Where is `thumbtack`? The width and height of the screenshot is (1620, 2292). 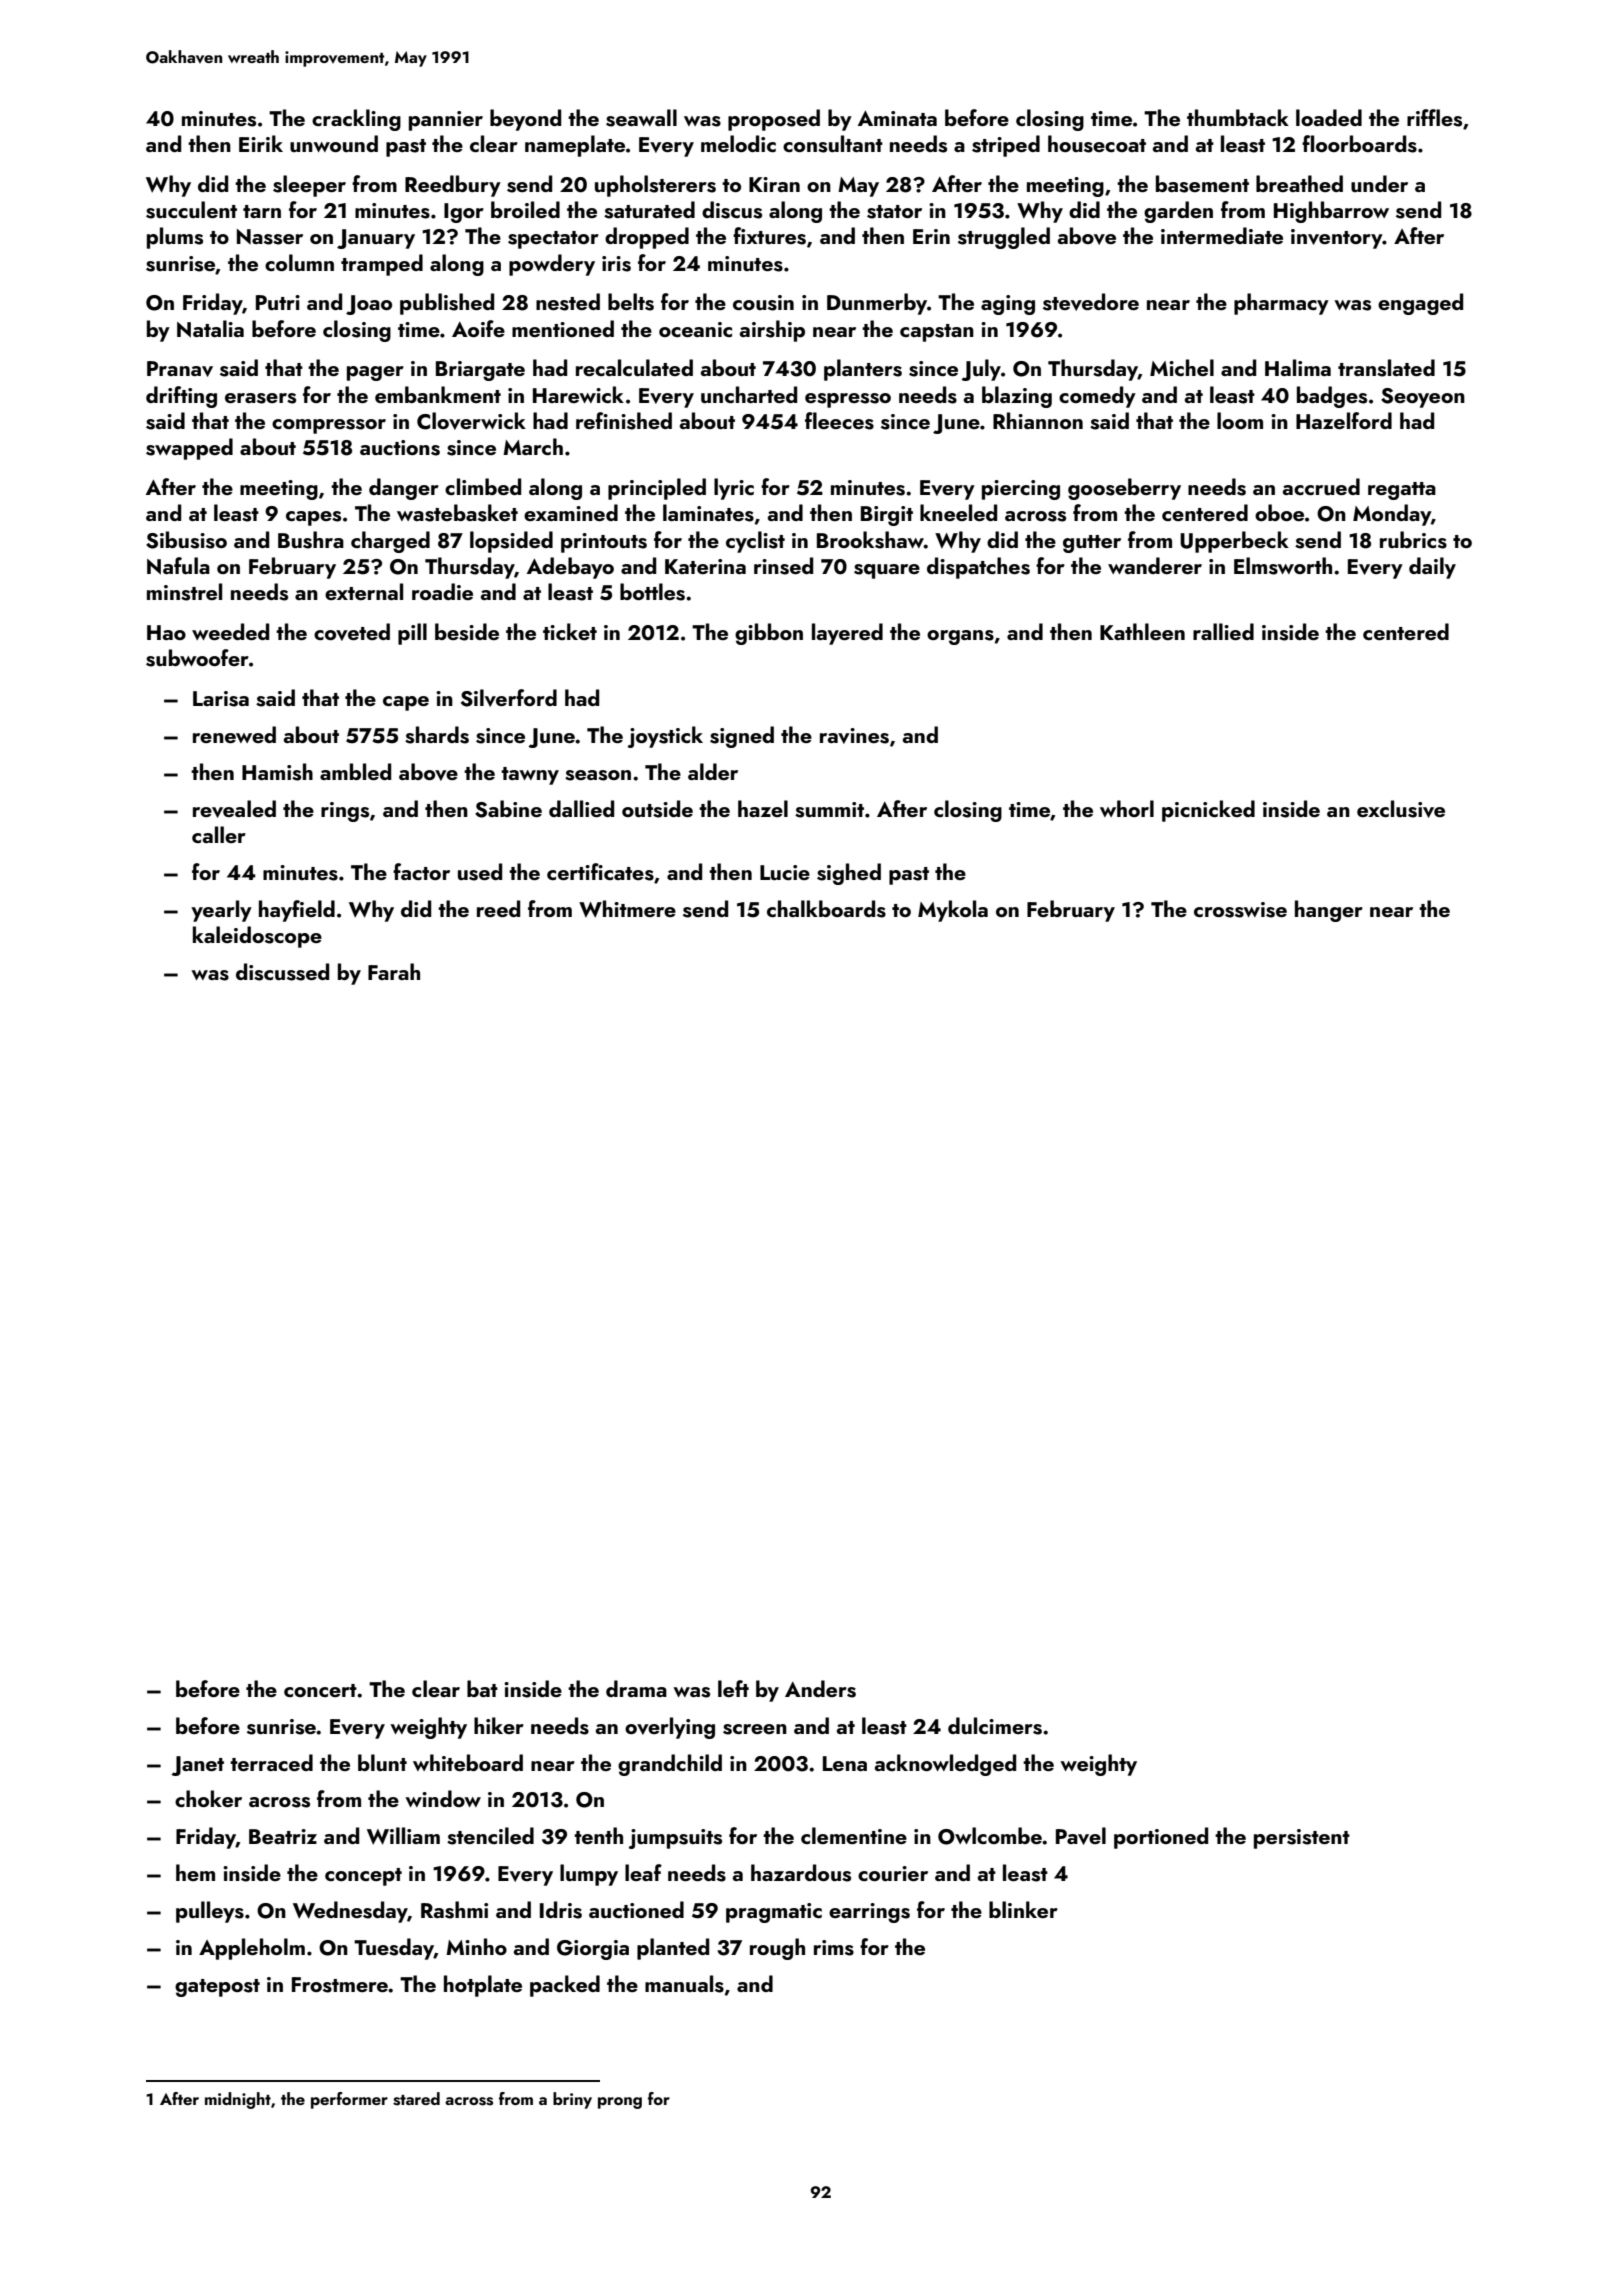 thumbtack is located at coordinates (1238, 117).
